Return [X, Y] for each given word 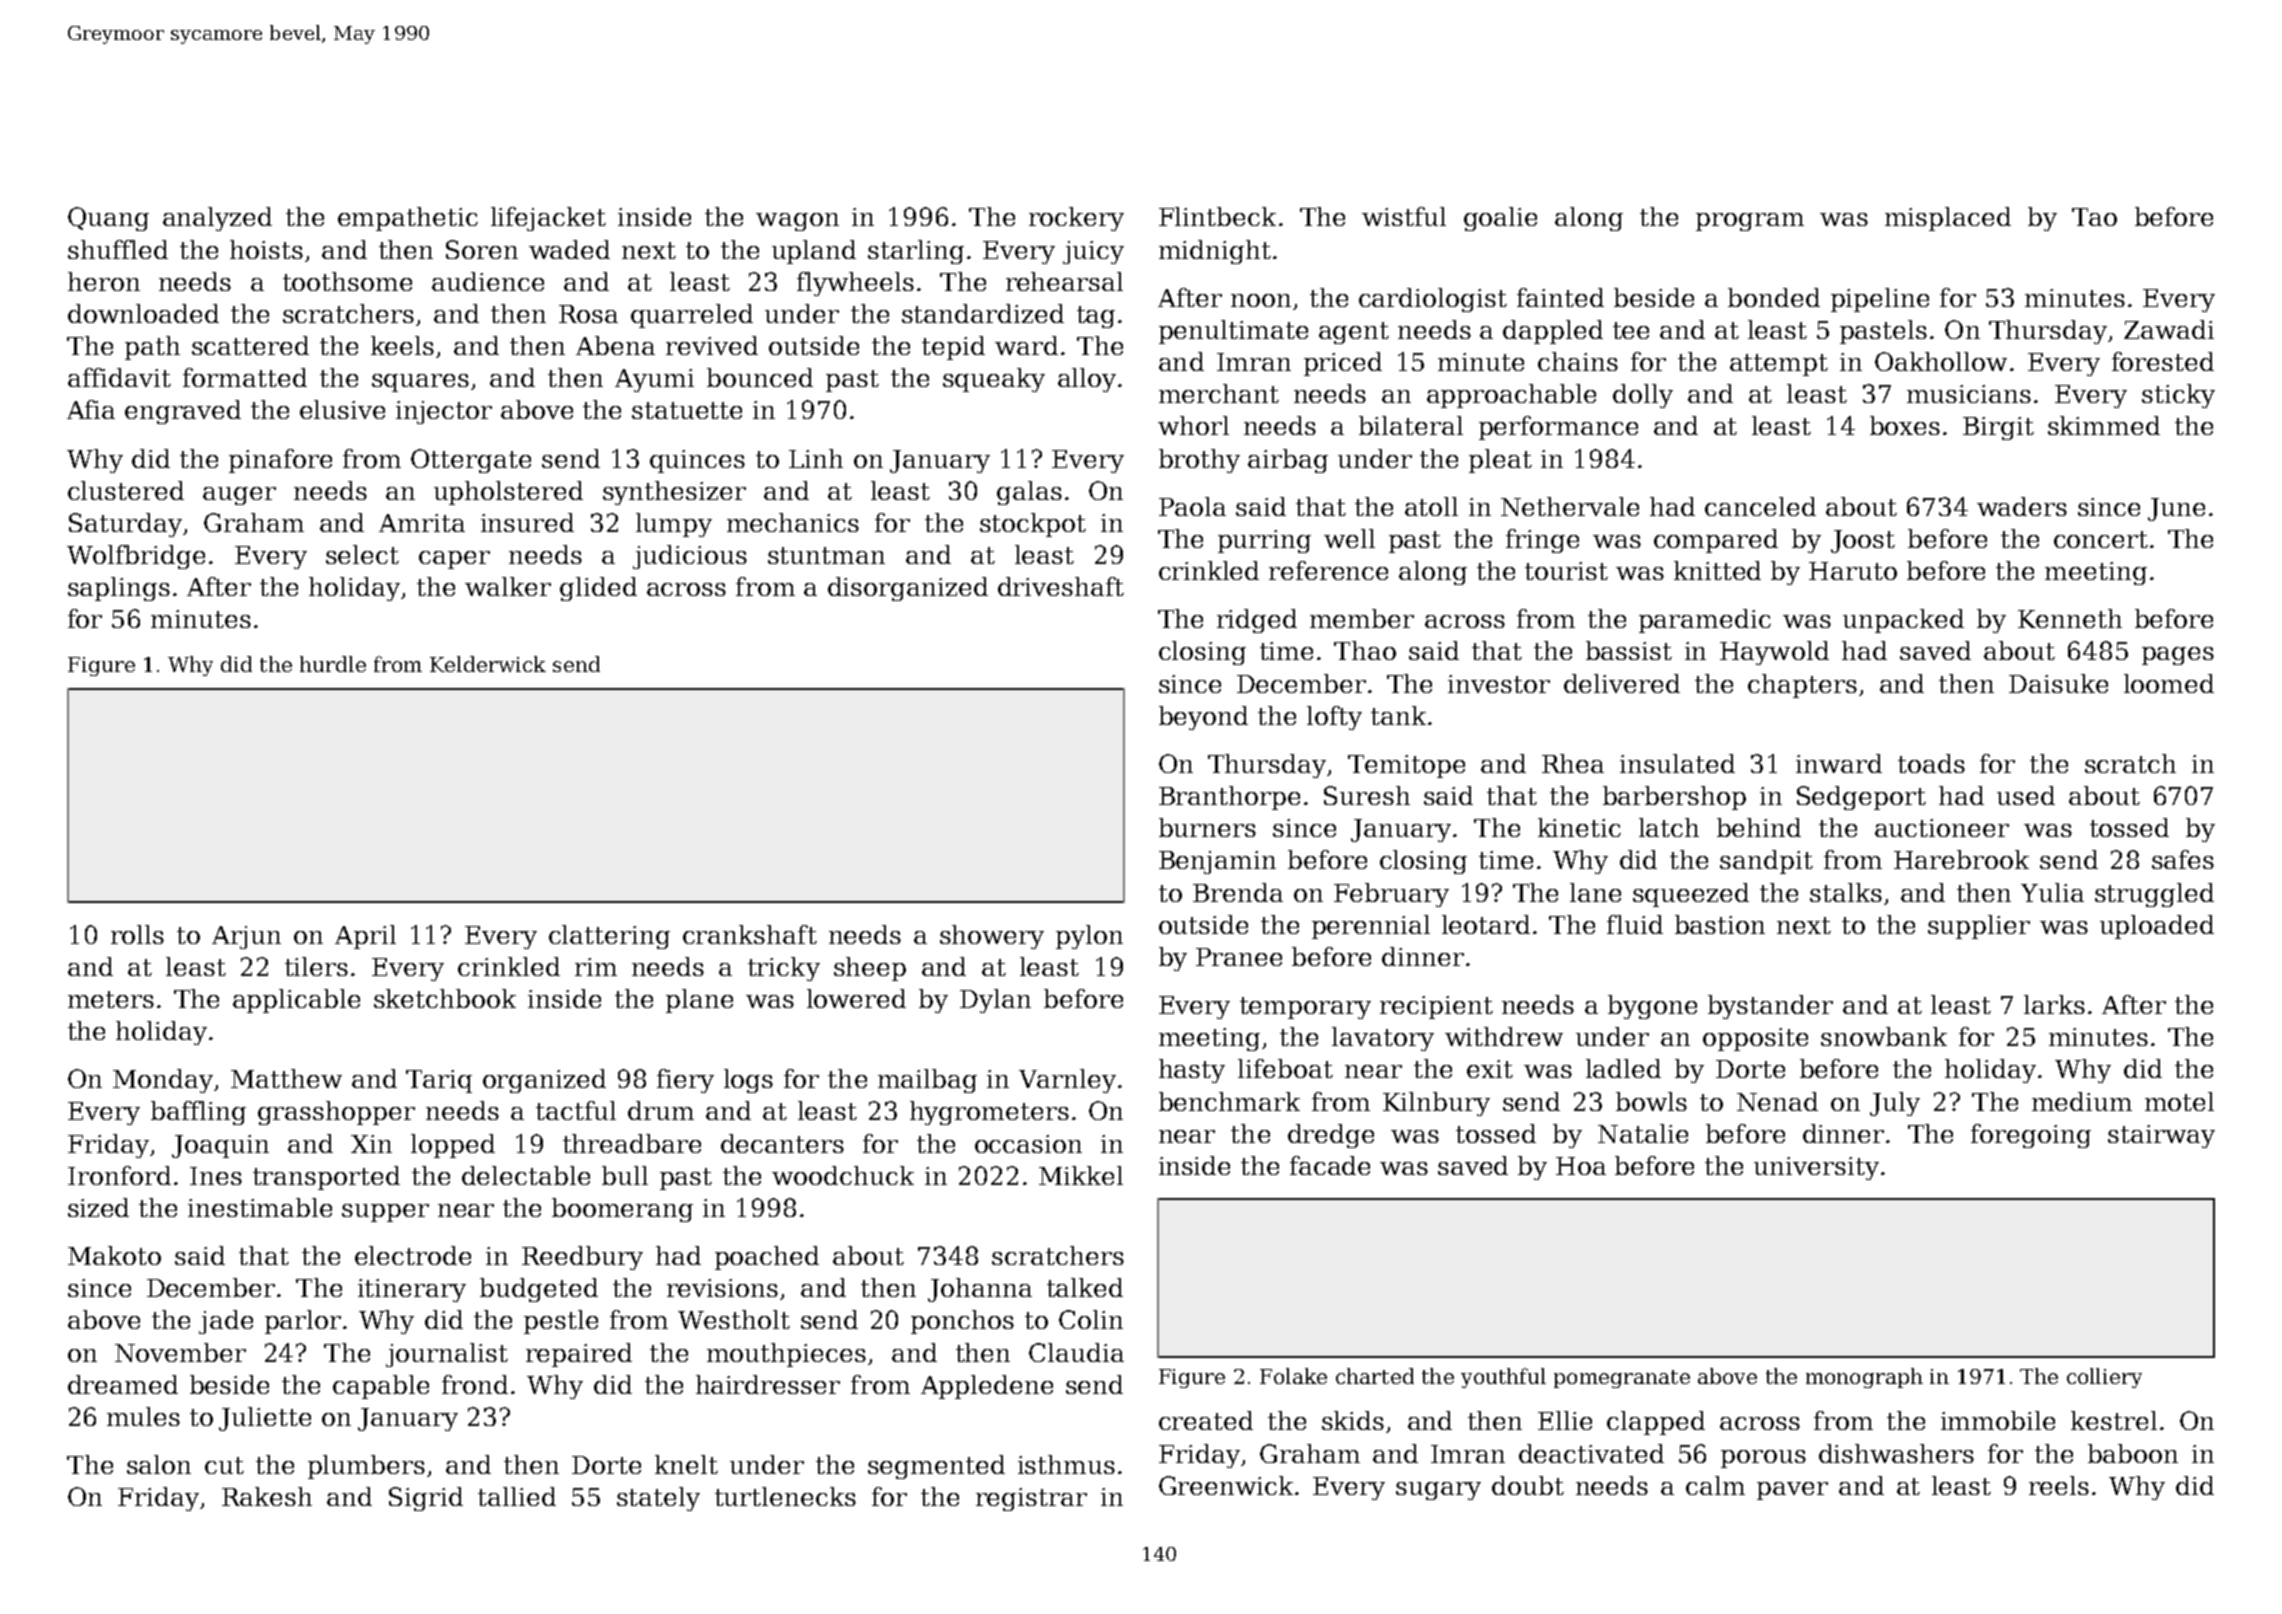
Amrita [422, 523]
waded [569, 249]
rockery [1076, 219]
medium [2082, 1101]
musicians [1969, 394]
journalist [447, 1355]
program [1750, 222]
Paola [1192, 506]
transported [326, 1178]
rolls [137, 934]
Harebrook [1961, 859]
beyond [1203, 718]
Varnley [1067, 1081]
